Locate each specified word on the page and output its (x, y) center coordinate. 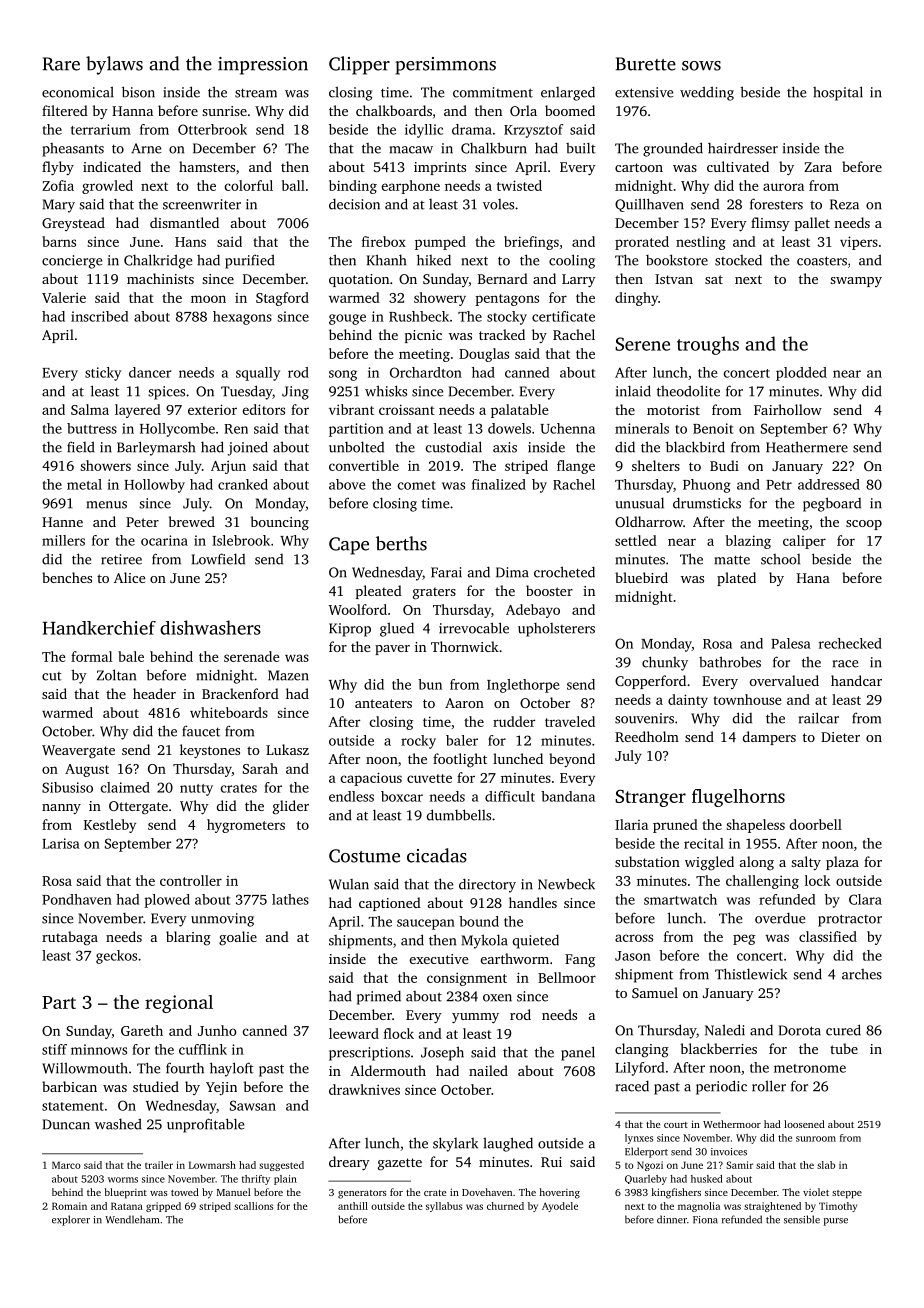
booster (549, 590)
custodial (454, 447)
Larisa (61, 843)
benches (67, 577)
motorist (673, 410)
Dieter (840, 737)
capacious (371, 779)
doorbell (816, 824)
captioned (390, 904)
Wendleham (132, 1219)
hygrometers (246, 826)
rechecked (850, 643)
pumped (440, 243)
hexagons (242, 318)
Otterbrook (212, 129)
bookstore (677, 260)
